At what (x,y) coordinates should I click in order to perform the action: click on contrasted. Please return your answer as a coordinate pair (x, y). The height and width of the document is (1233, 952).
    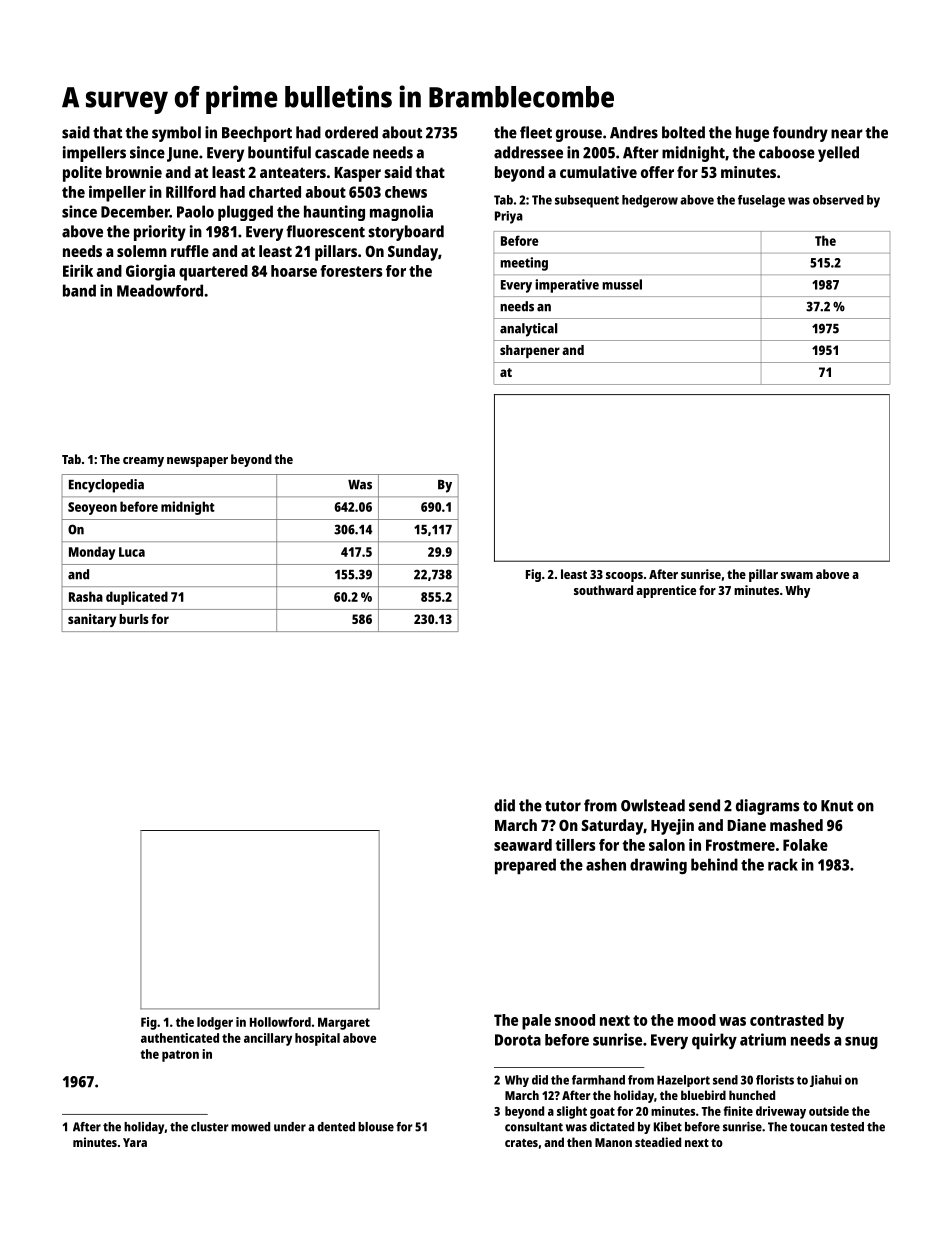
    Looking at the image, I should click on (787, 1020).
